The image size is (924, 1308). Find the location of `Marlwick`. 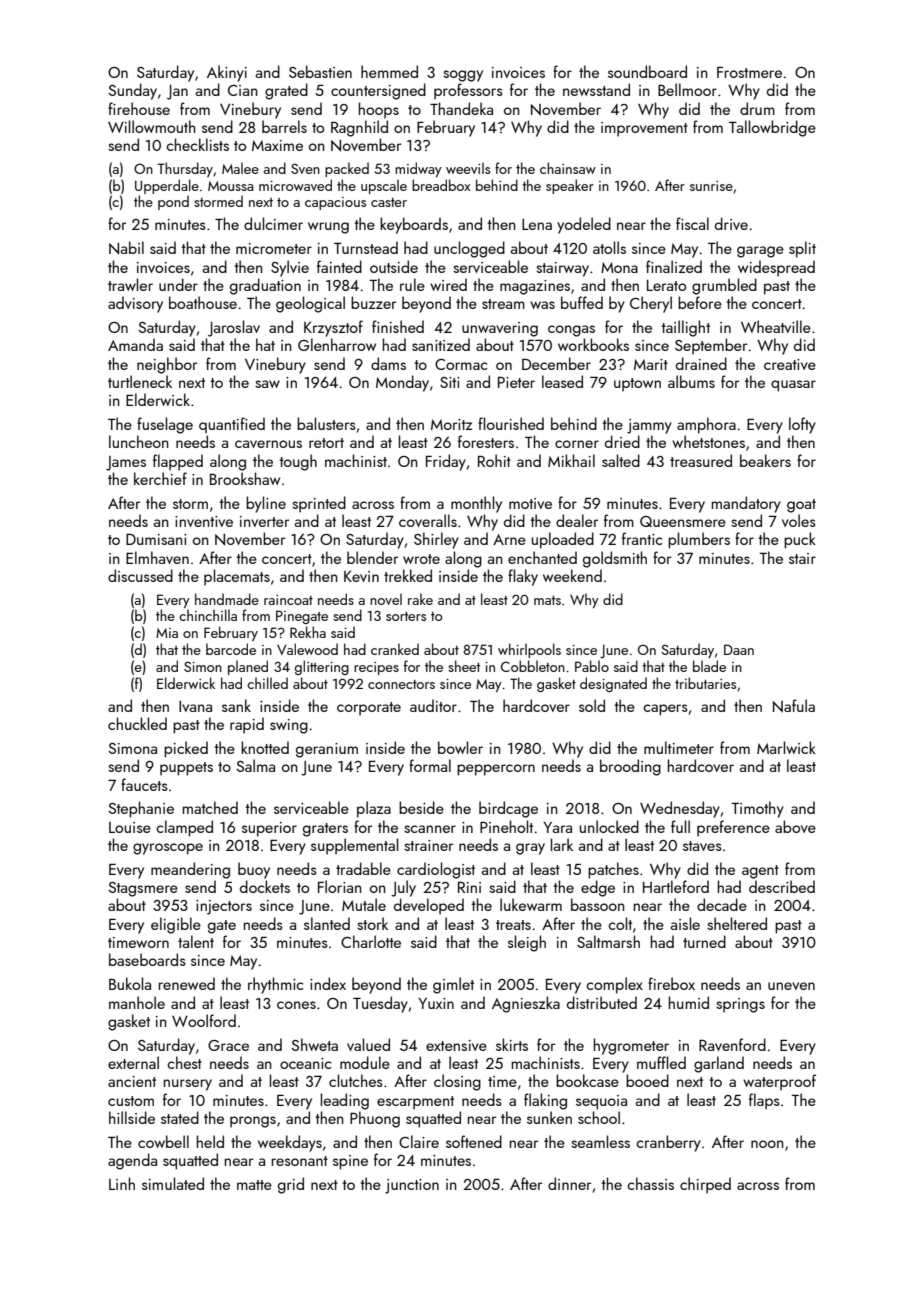

Marlwick is located at coordinates (786, 747).
